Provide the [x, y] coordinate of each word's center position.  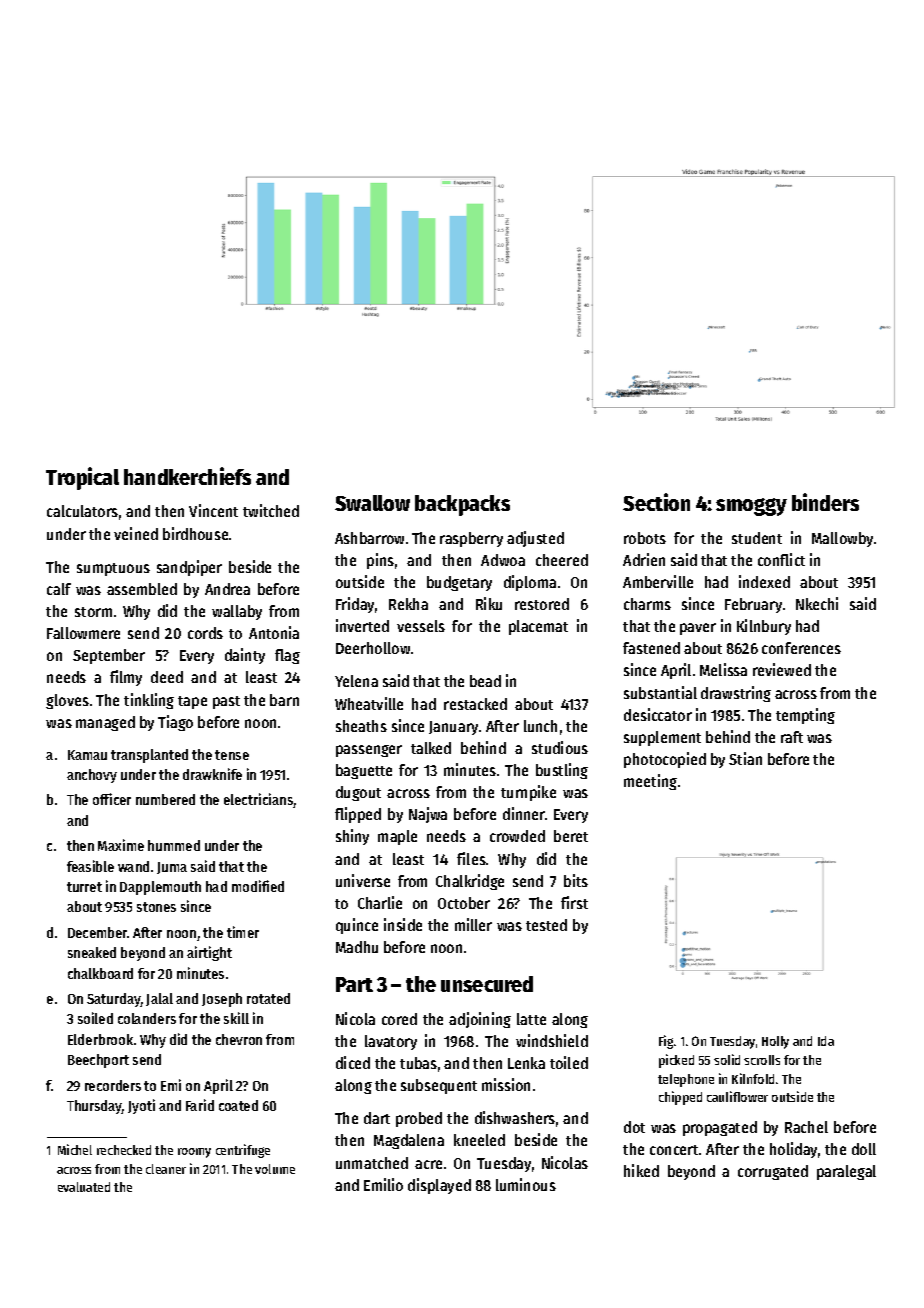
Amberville [658, 581]
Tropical [82, 478]
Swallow [372, 503]
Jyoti [141, 1106]
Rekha [408, 604]
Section [656, 502]
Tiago [175, 723]
